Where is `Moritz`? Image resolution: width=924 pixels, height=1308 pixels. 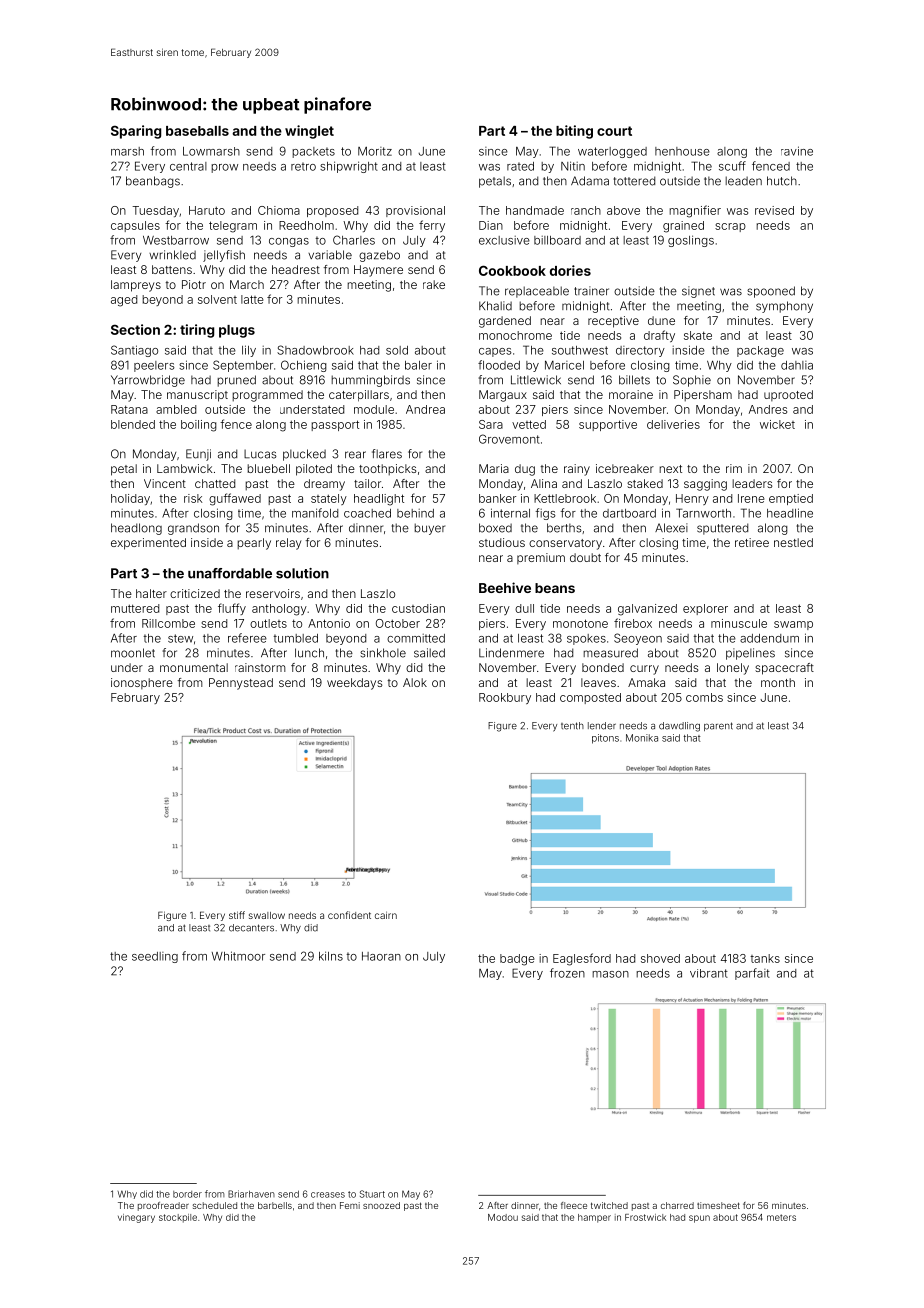
Moritz is located at coordinates (375, 151).
